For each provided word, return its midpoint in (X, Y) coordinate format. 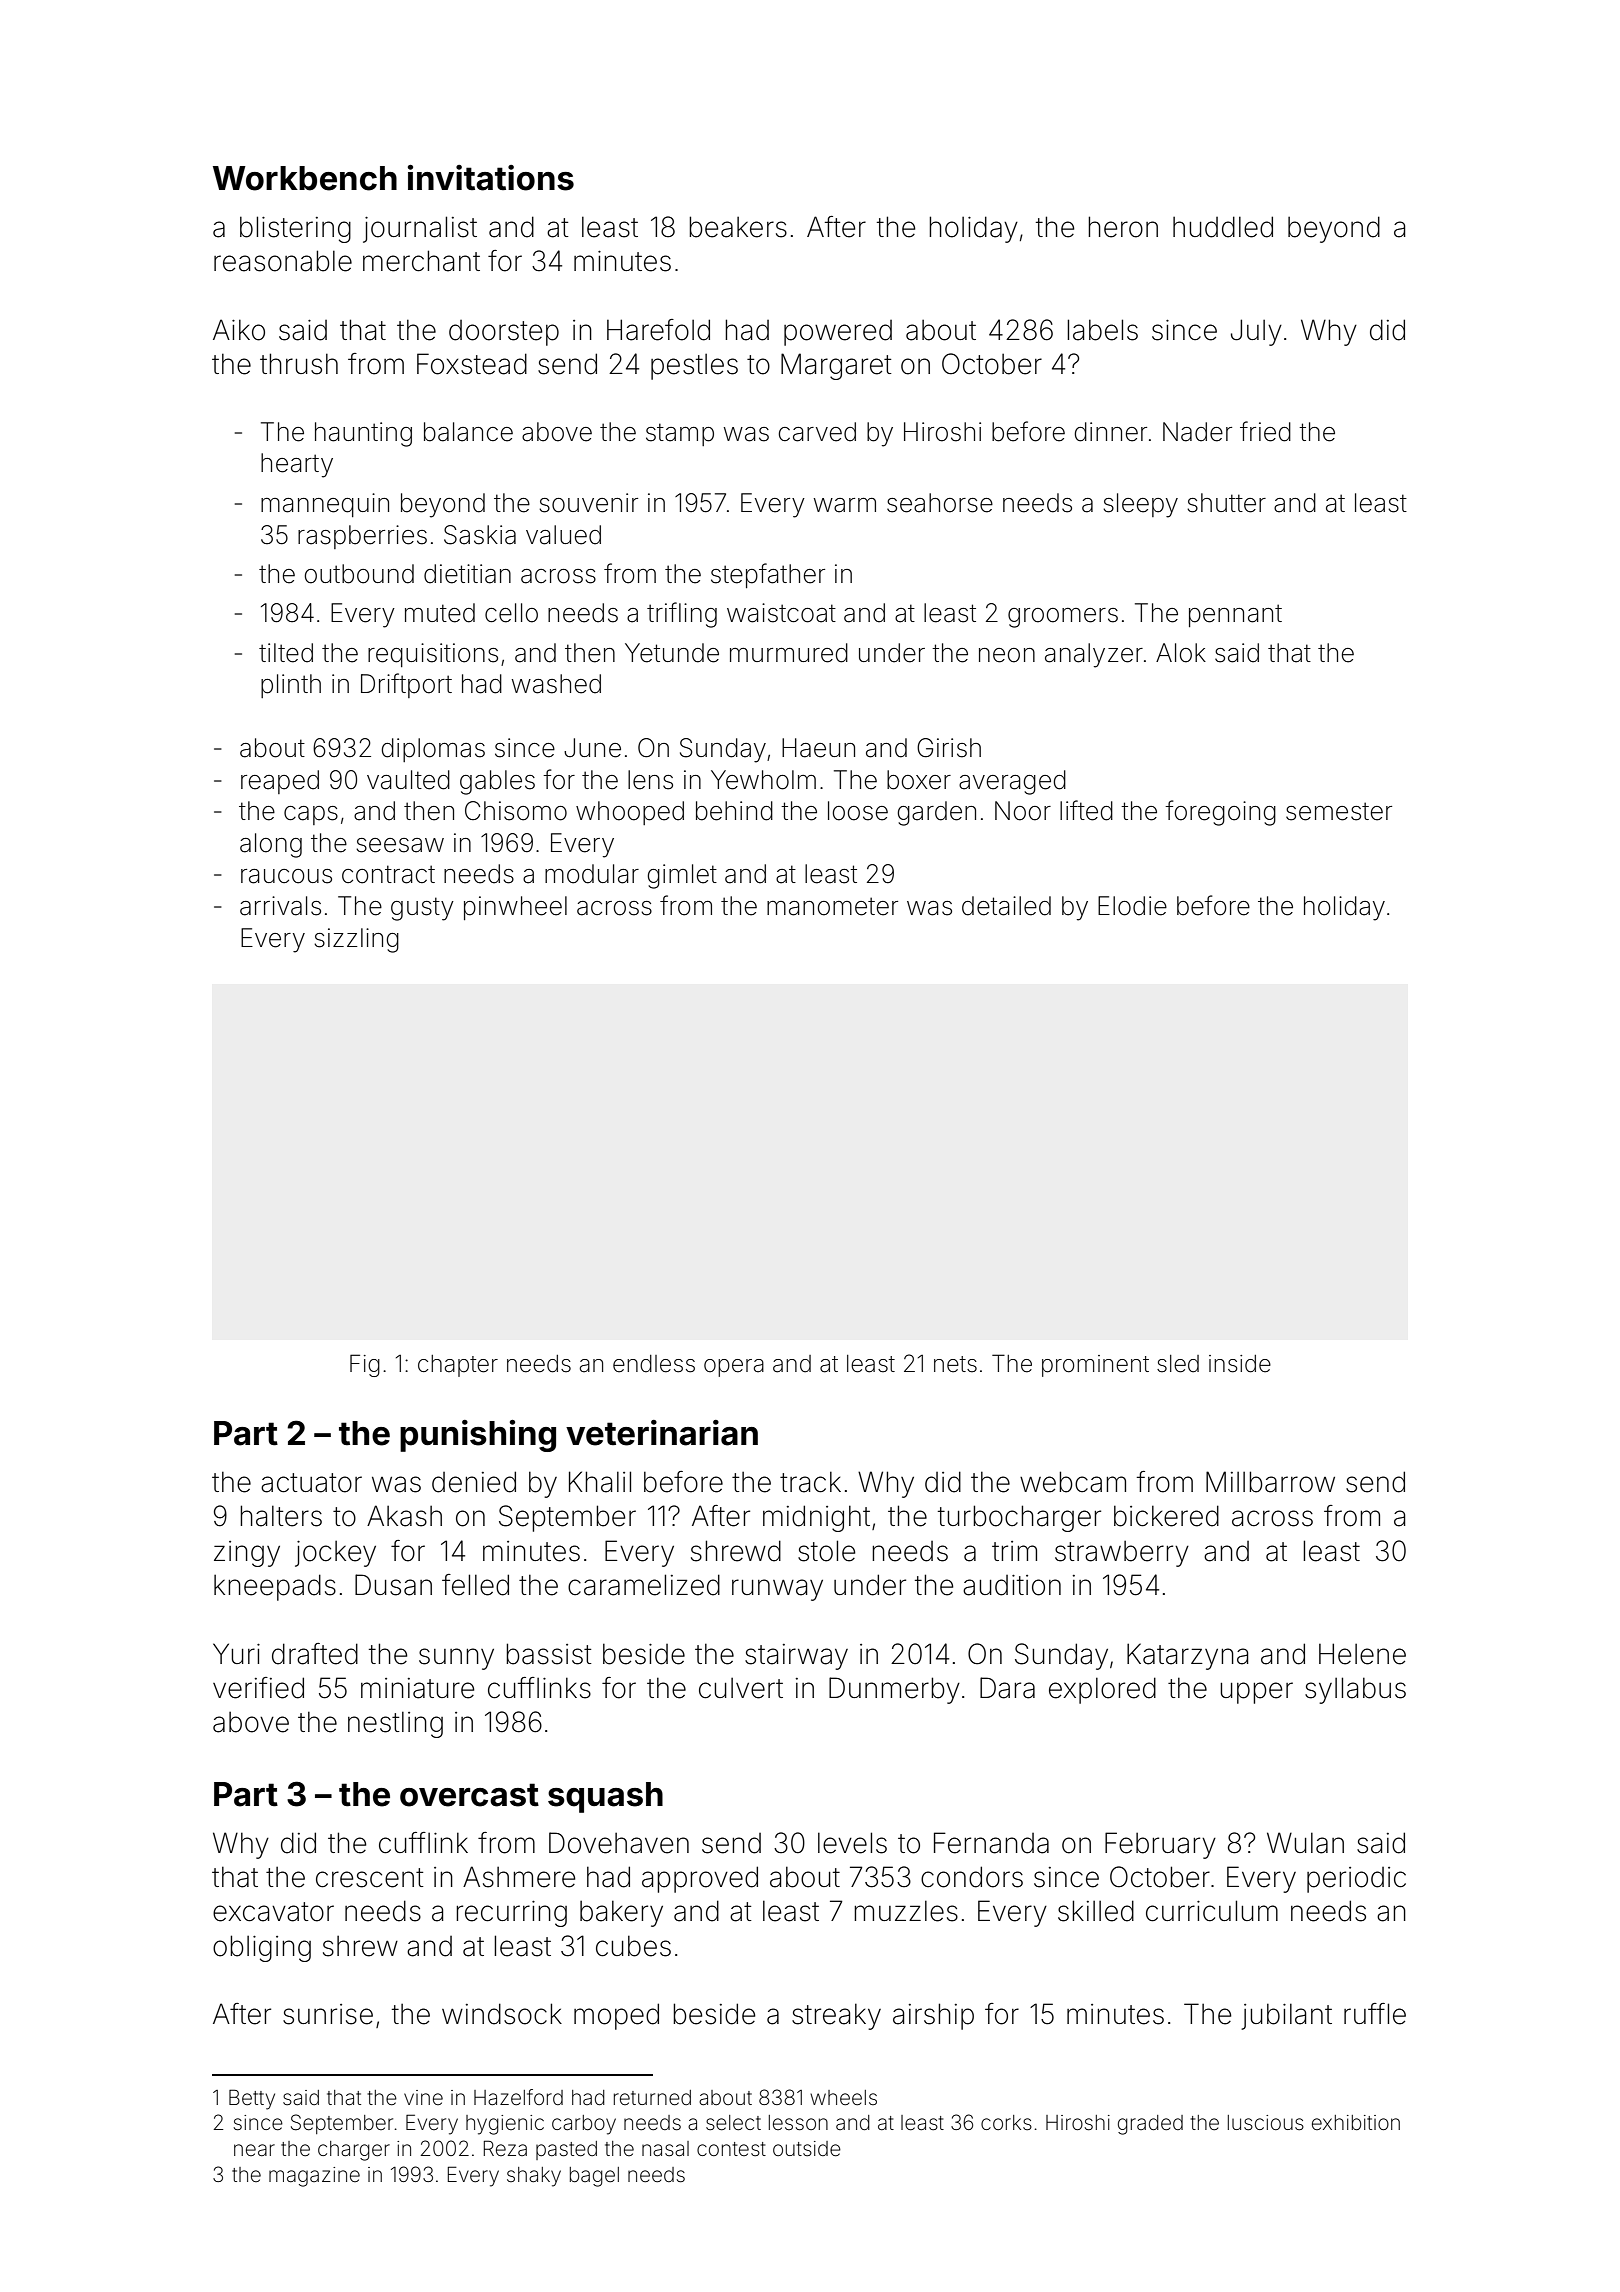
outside (807, 2149)
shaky (534, 2177)
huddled (1223, 227)
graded (1150, 2125)
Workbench (305, 178)
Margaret (836, 366)
